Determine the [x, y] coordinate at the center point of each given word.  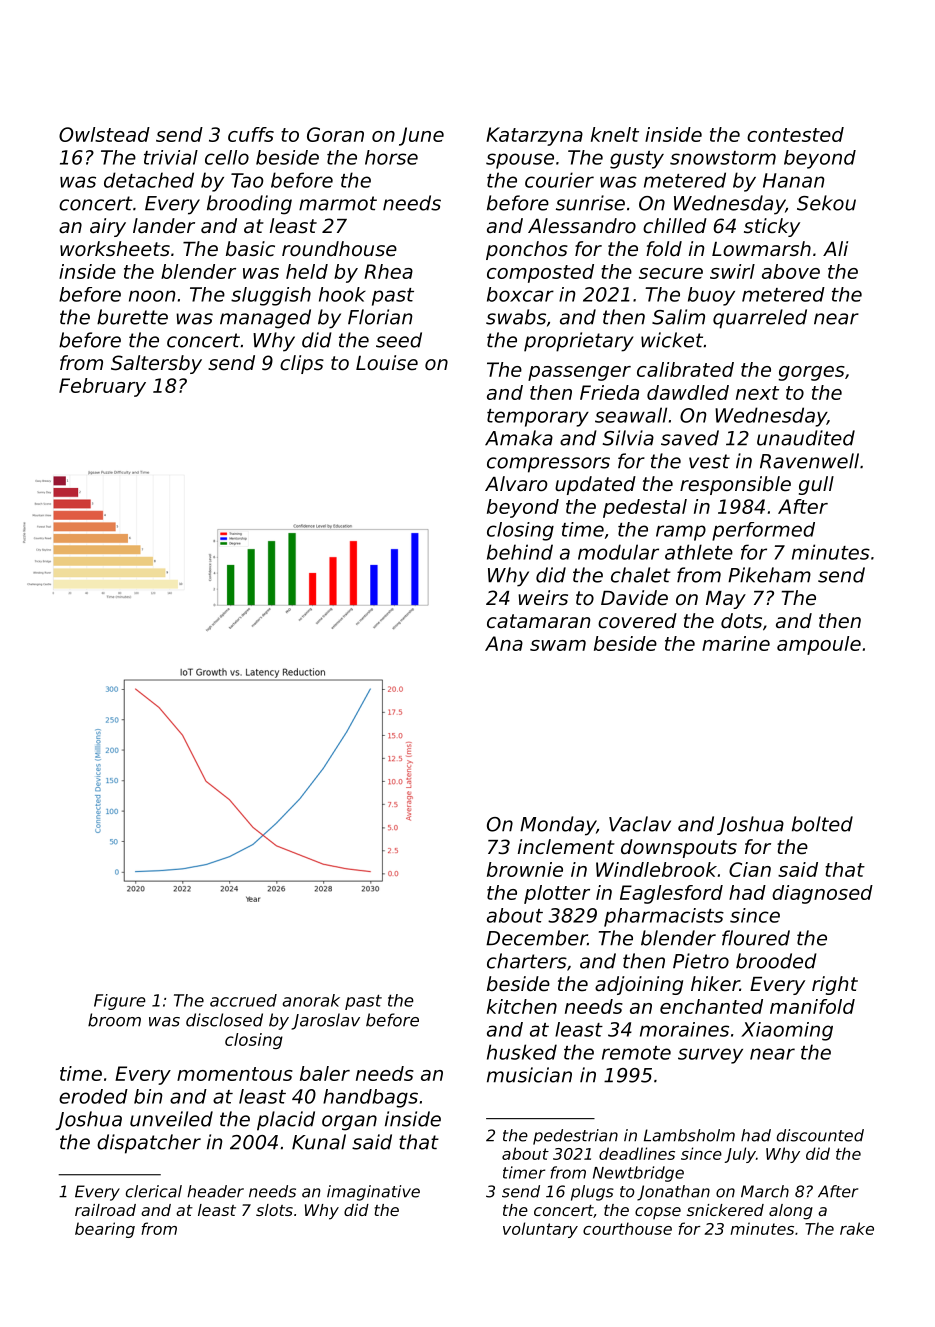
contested [795, 134]
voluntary [540, 1230]
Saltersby [156, 364]
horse [391, 157]
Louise [387, 363]
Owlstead [104, 134]
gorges [812, 373]
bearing [105, 1230]
